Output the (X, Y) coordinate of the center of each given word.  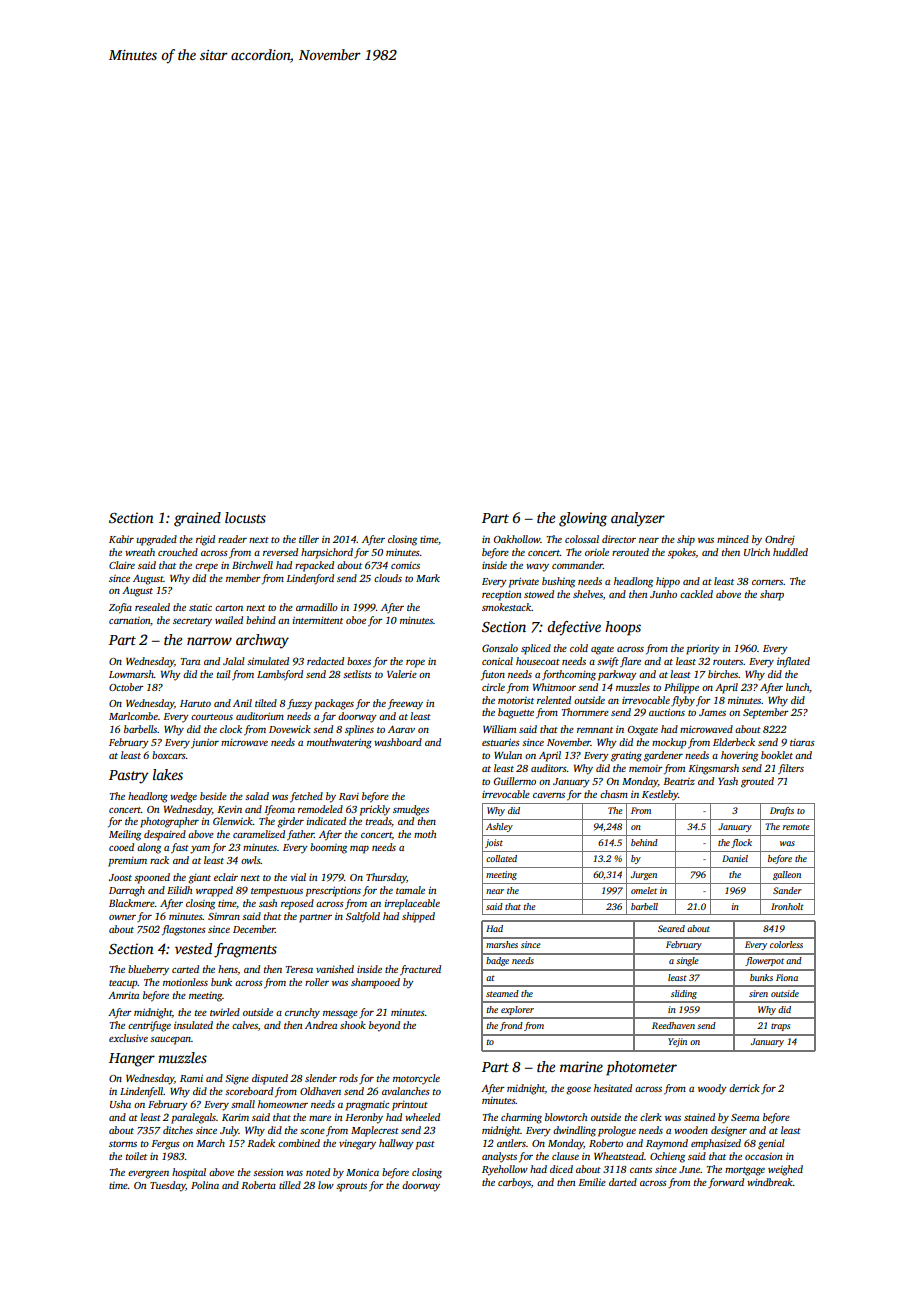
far (328, 717)
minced (733, 539)
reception (501, 596)
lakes (168, 774)
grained (197, 519)
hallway (396, 1144)
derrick (744, 1088)
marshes (502, 944)
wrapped (214, 891)
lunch (797, 687)
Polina (205, 1185)
